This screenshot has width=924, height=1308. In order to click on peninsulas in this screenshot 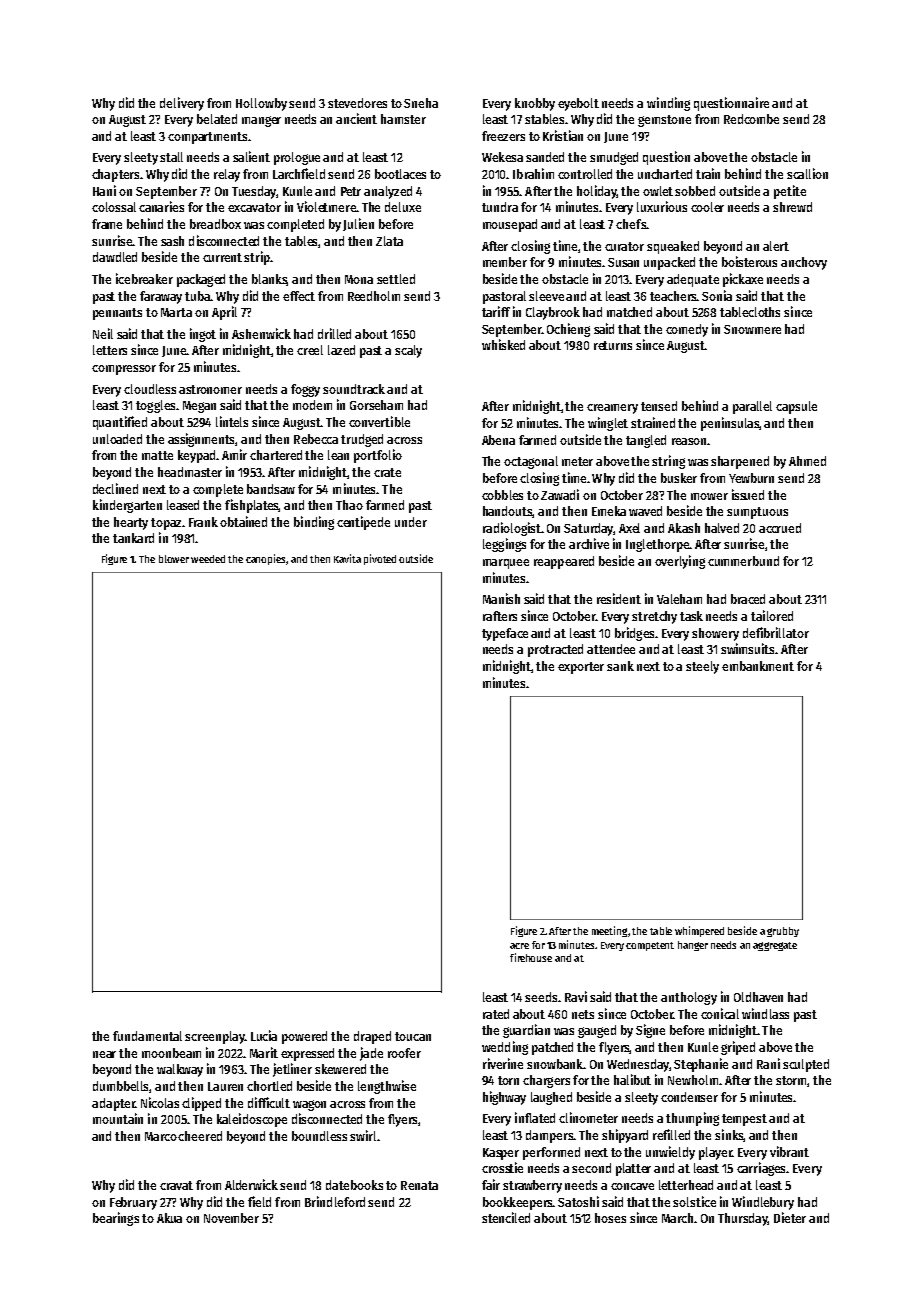, I will do `click(730, 424)`.
